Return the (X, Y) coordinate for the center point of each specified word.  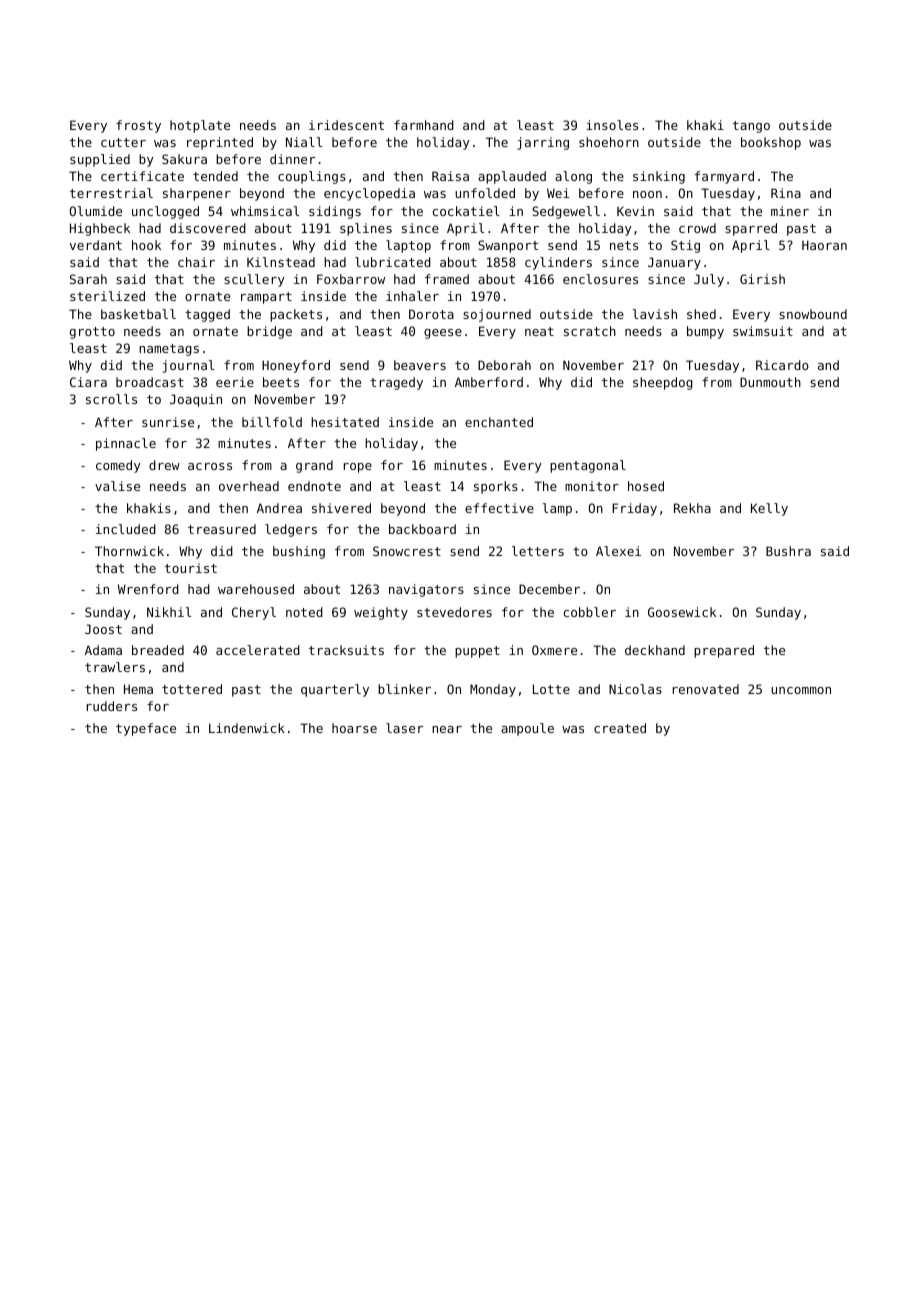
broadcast (150, 382)
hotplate (200, 126)
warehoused (256, 589)
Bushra (788, 551)
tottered (192, 689)
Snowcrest (407, 551)
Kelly (769, 509)
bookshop (771, 143)
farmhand (424, 125)
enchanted (499, 422)
